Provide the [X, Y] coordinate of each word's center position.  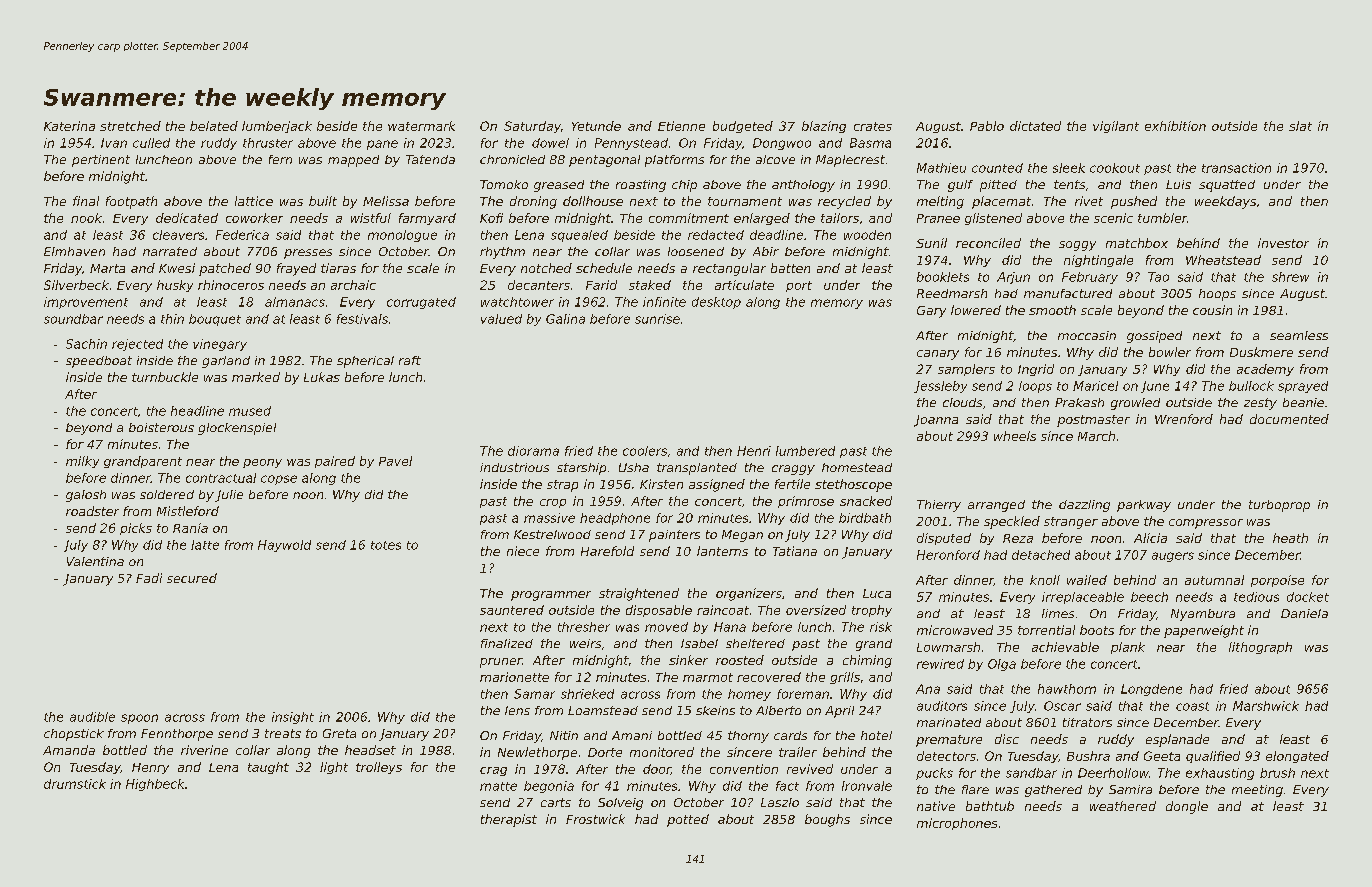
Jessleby [940, 387]
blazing [824, 127]
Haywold [284, 546]
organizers [749, 594]
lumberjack [277, 127]
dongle [1187, 807]
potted [688, 820]
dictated [1035, 126]
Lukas [322, 377]
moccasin [1087, 335]
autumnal [1214, 580]
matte [498, 786]
